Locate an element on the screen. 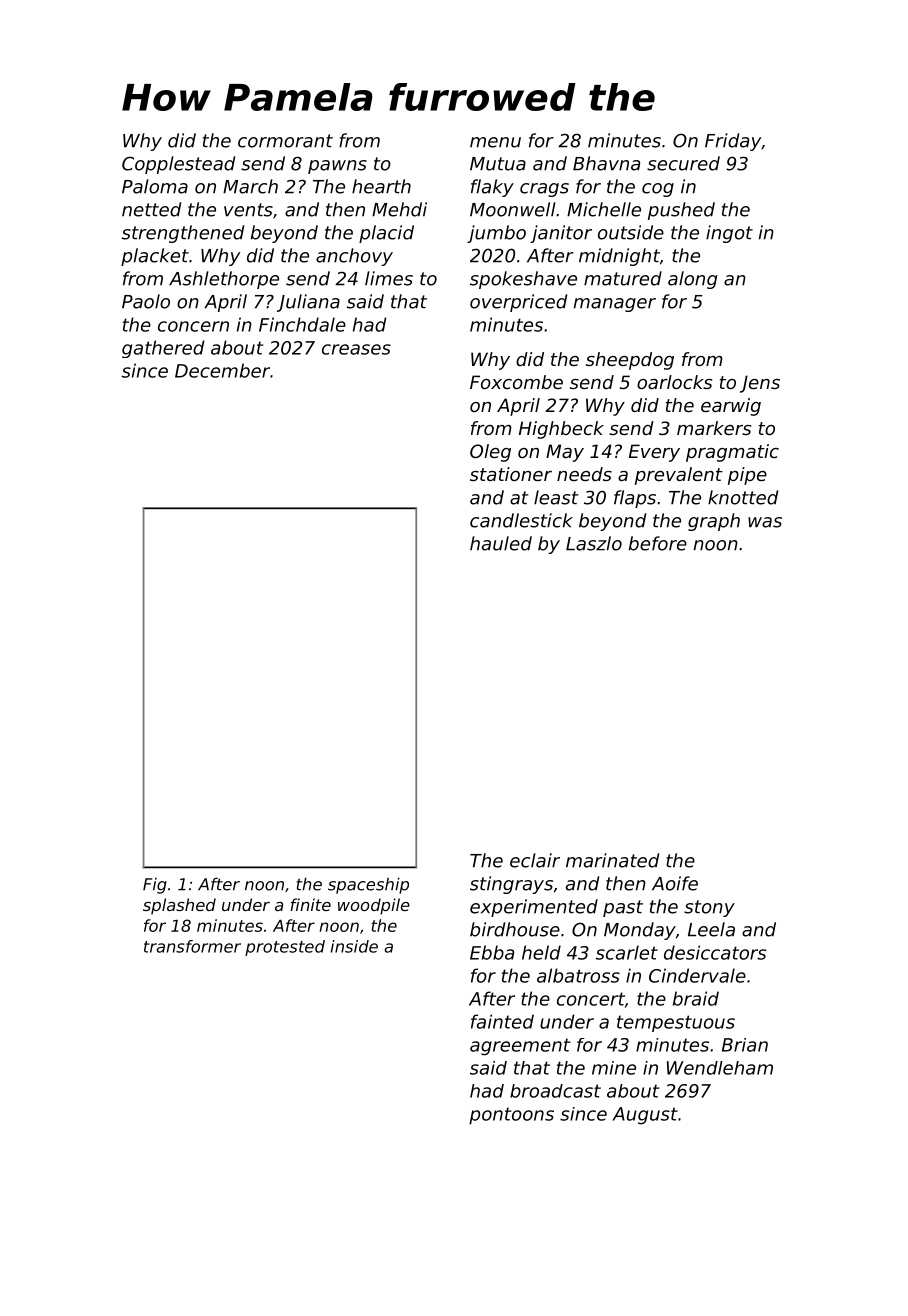  inside is located at coordinates (354, 946).
